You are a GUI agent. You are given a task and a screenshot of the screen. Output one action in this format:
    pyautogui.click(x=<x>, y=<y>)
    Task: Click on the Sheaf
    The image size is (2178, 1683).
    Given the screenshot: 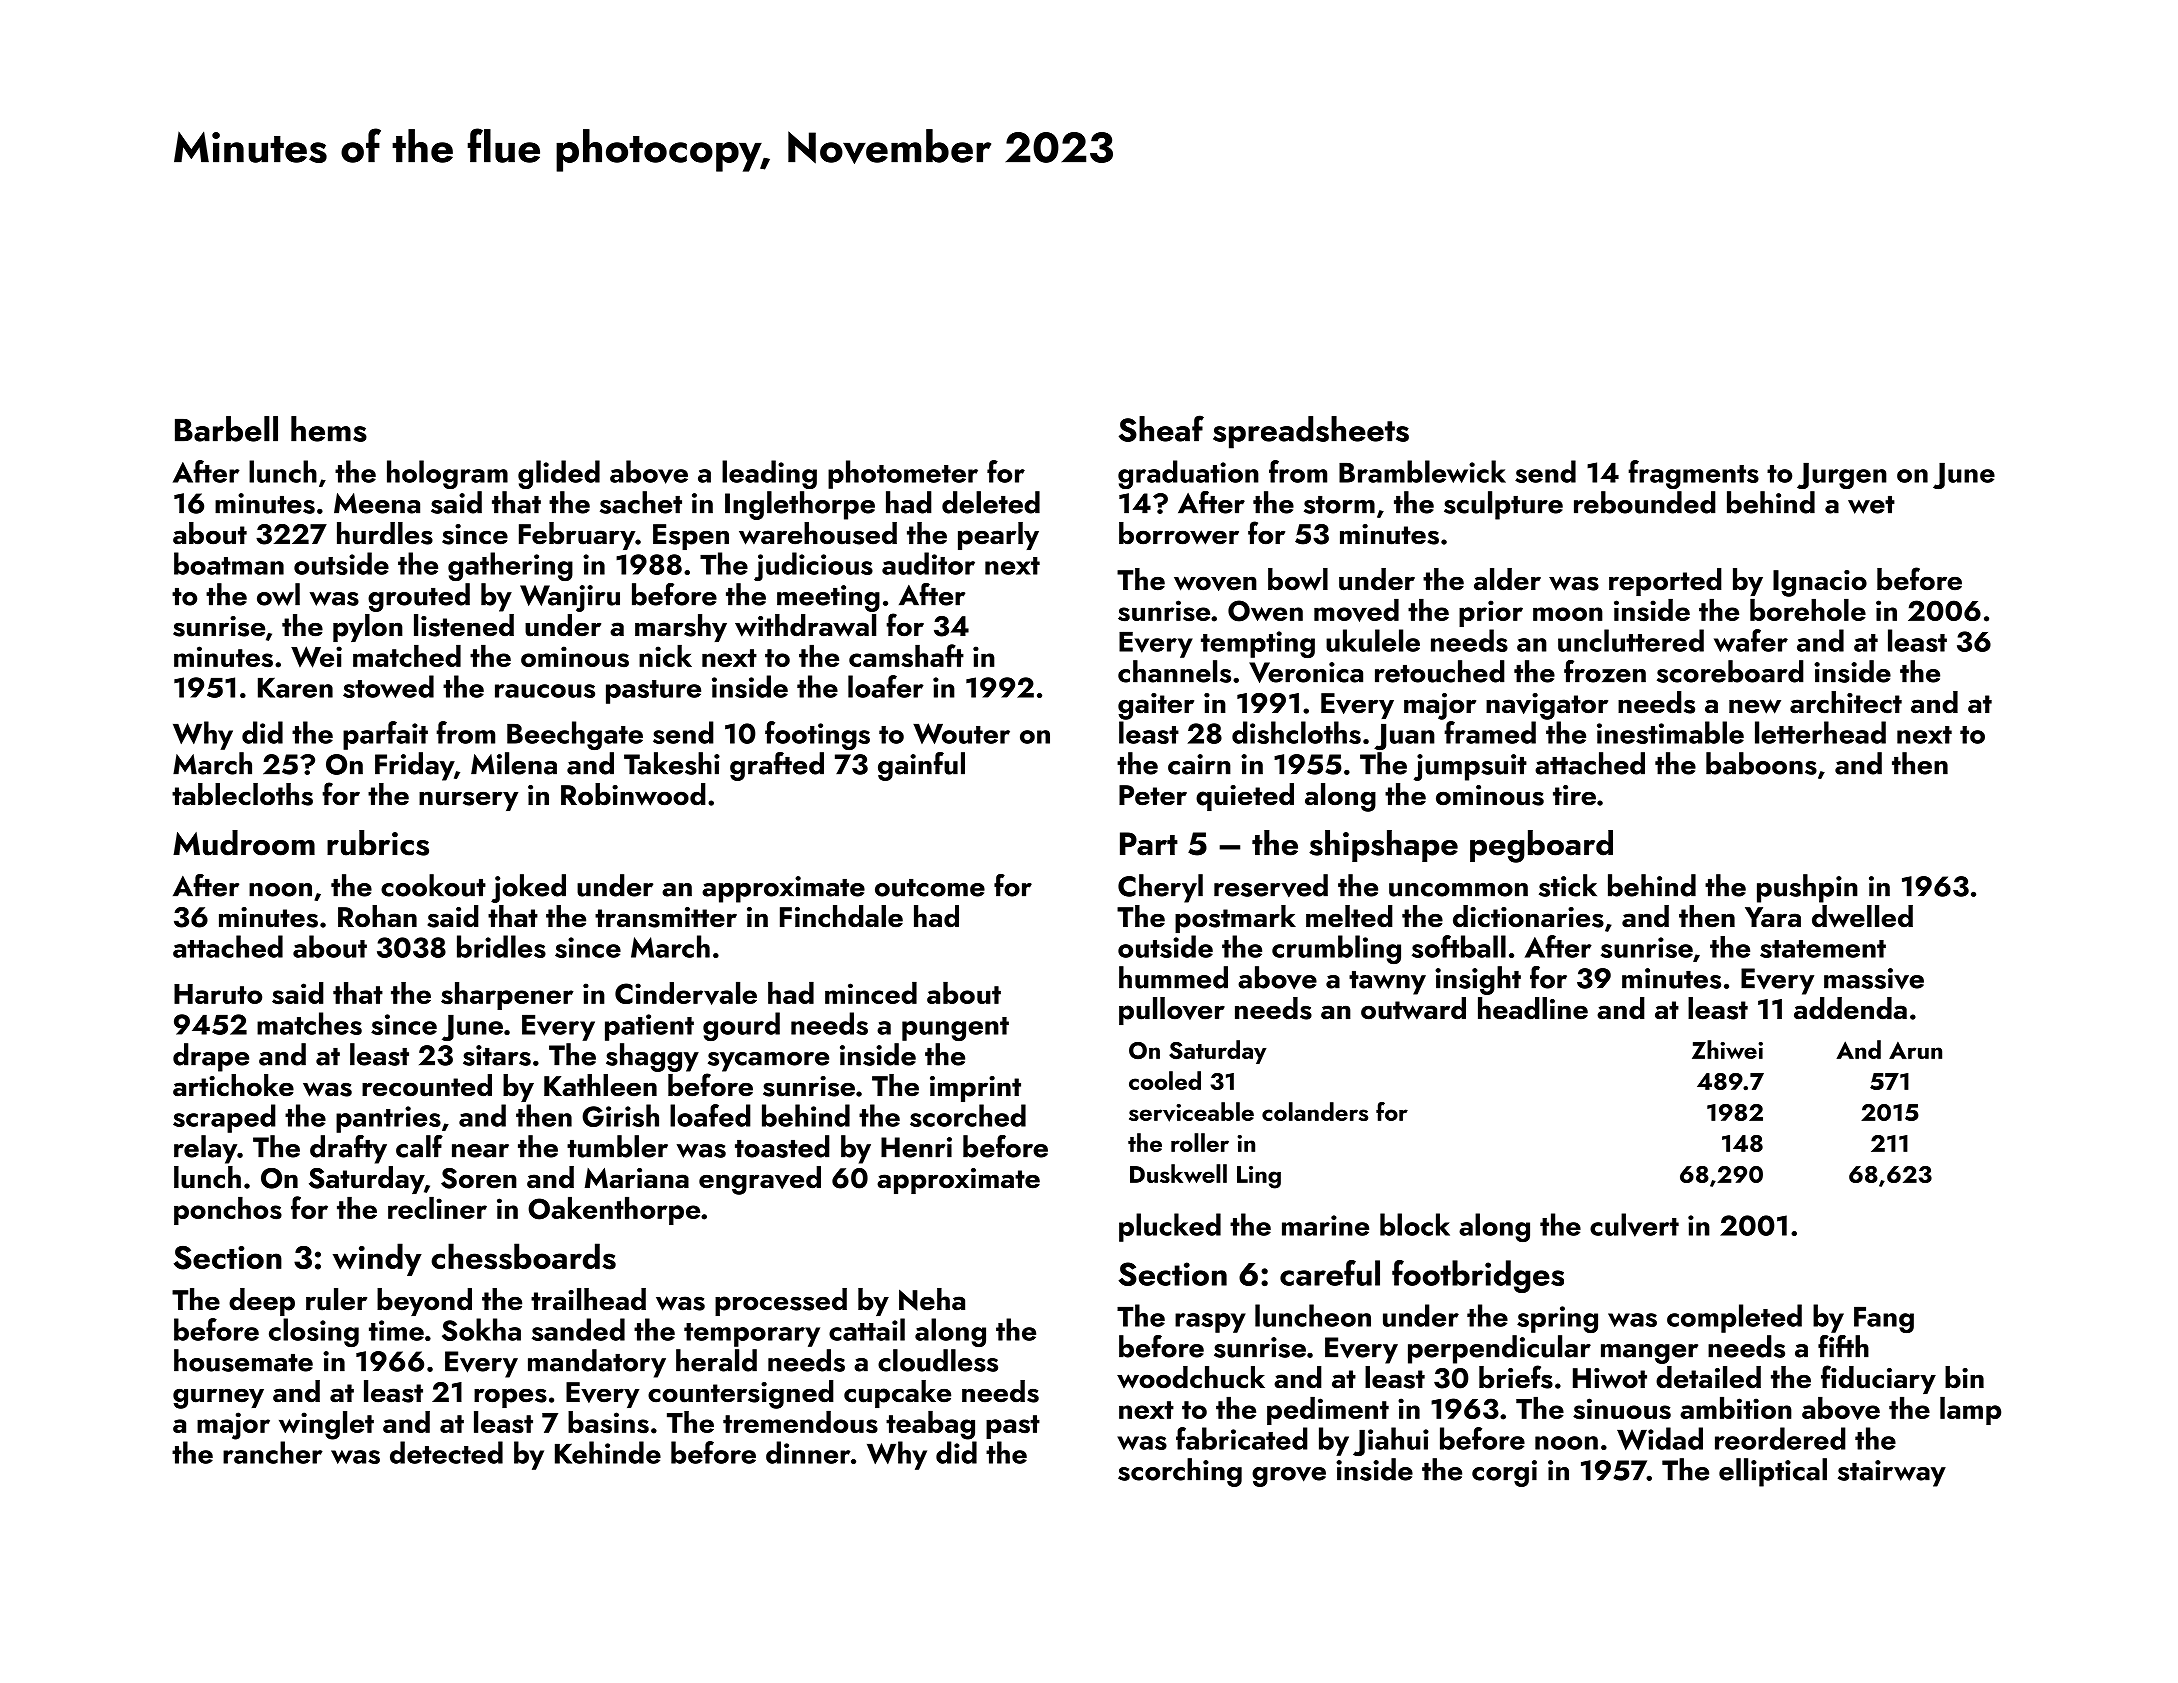 What is the action you would take?
    pyautogui.click(x=1161, y=428)
